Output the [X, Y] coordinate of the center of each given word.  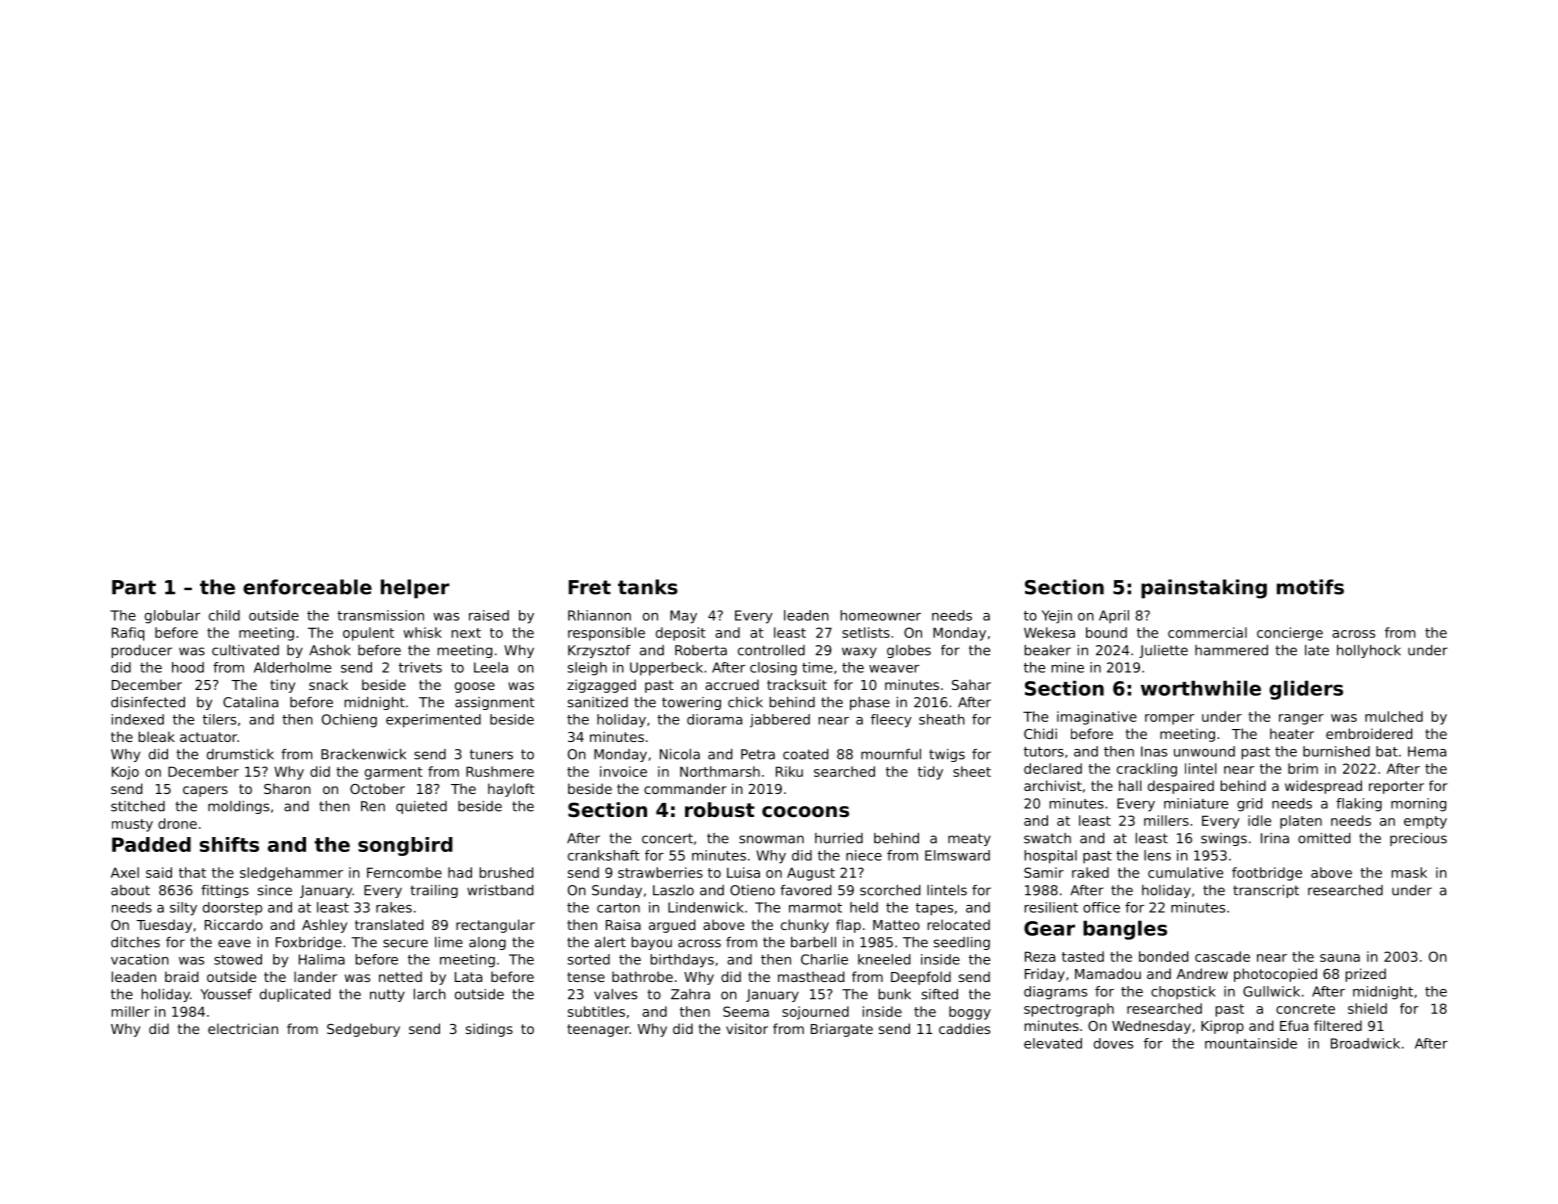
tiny [282, 686]
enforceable [307, 587]
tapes [934, 909]
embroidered [1369, 733]
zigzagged [601, 686]
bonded [1163, 956]
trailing [434, 891]
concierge [1290, 634]
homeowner [880, 615]
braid [181, 976]
